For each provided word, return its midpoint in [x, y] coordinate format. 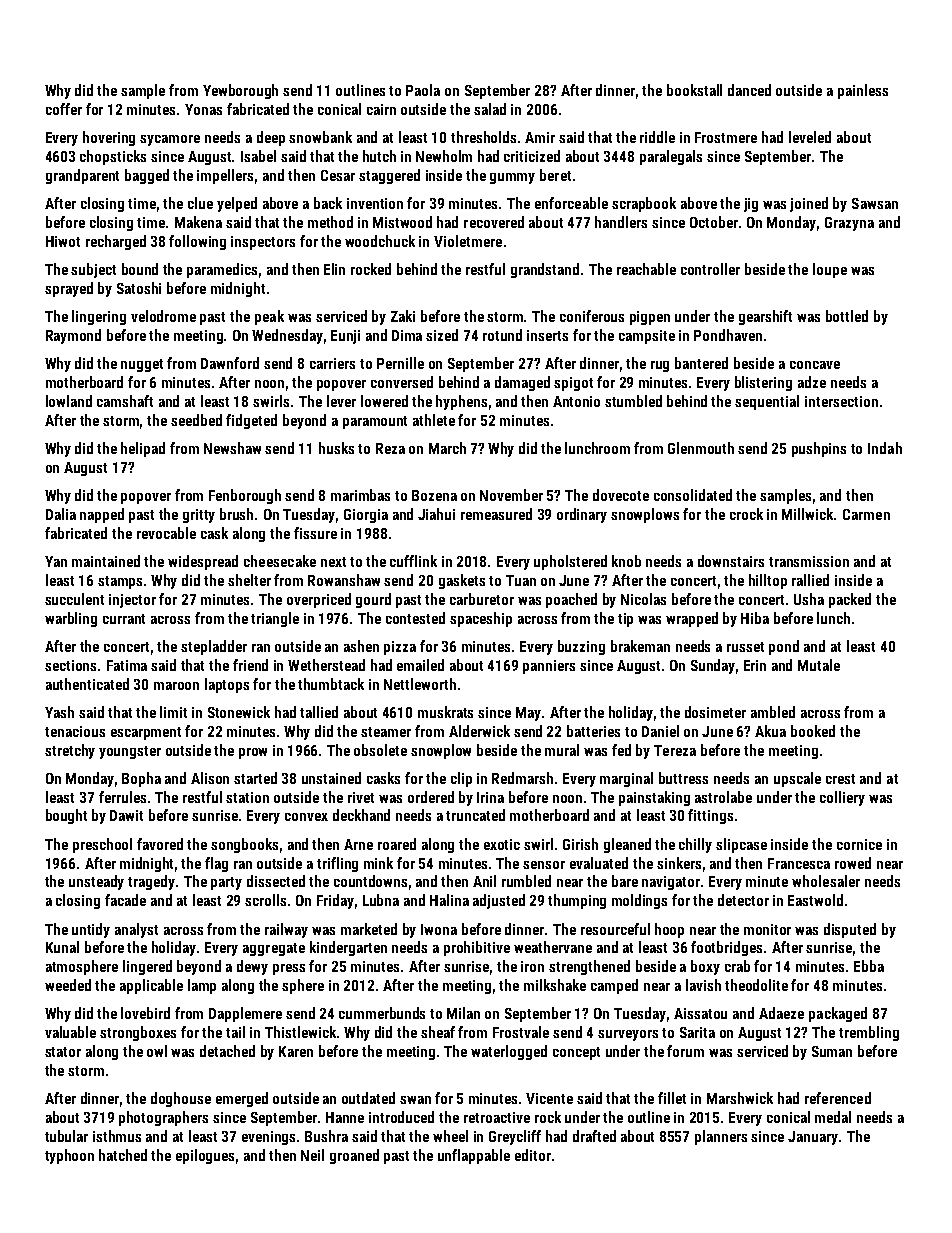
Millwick [808, 514]
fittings [710, 816]
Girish [580, 844]
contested [415, 618]
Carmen [866, 514]
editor [533, 1155]
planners [721, 1137]
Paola [423, 90]
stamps [120, 582]
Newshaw [232, 448]
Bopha [141, 779]
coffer [64, 109]
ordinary [582, 515]
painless [863, 91]
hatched [123, 1155]
